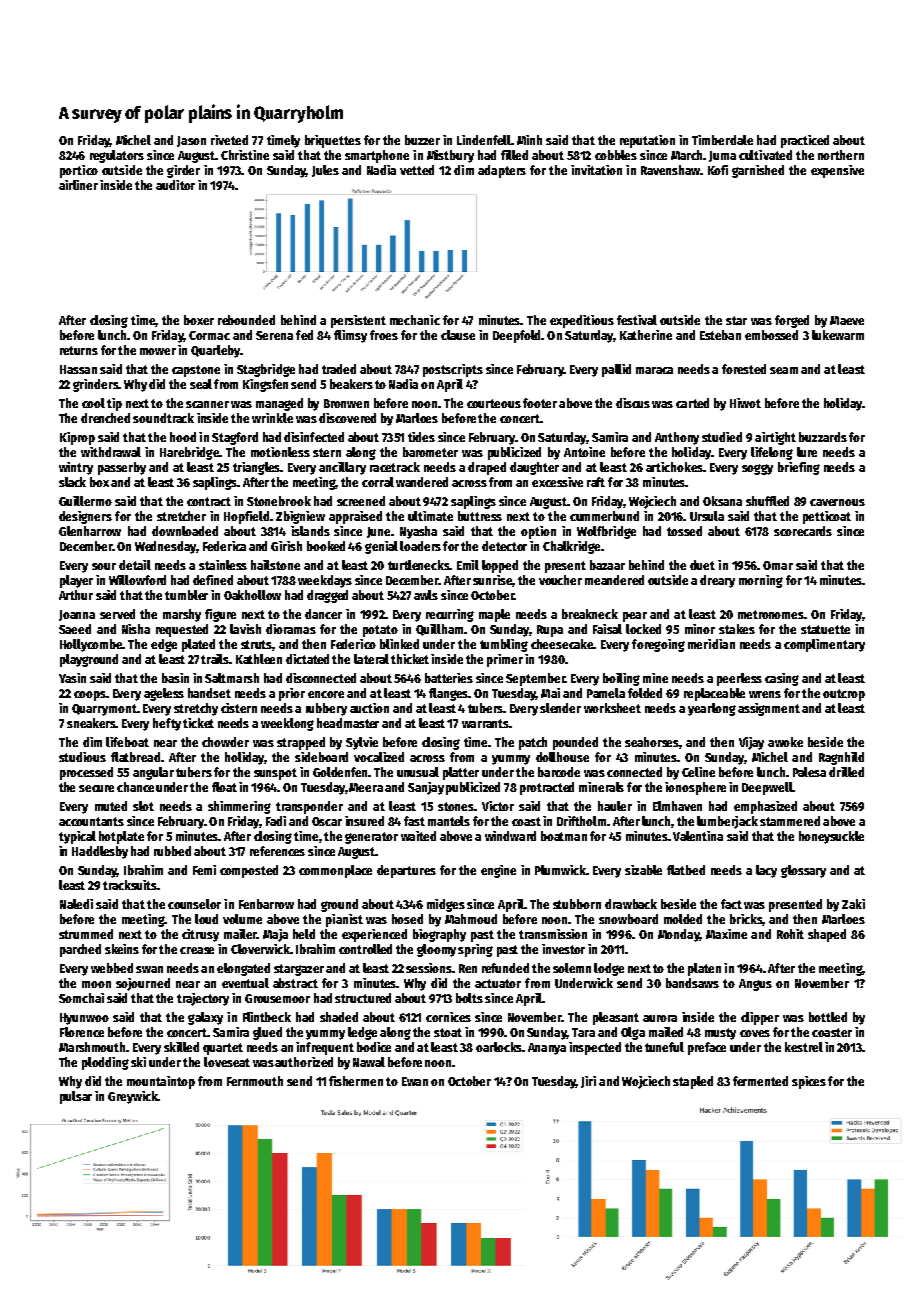 The image size is (924, 1308). What do you see at coordinates (229, 140) in the screenshot?
I see `riveted` at bounding box center [229, 140].
